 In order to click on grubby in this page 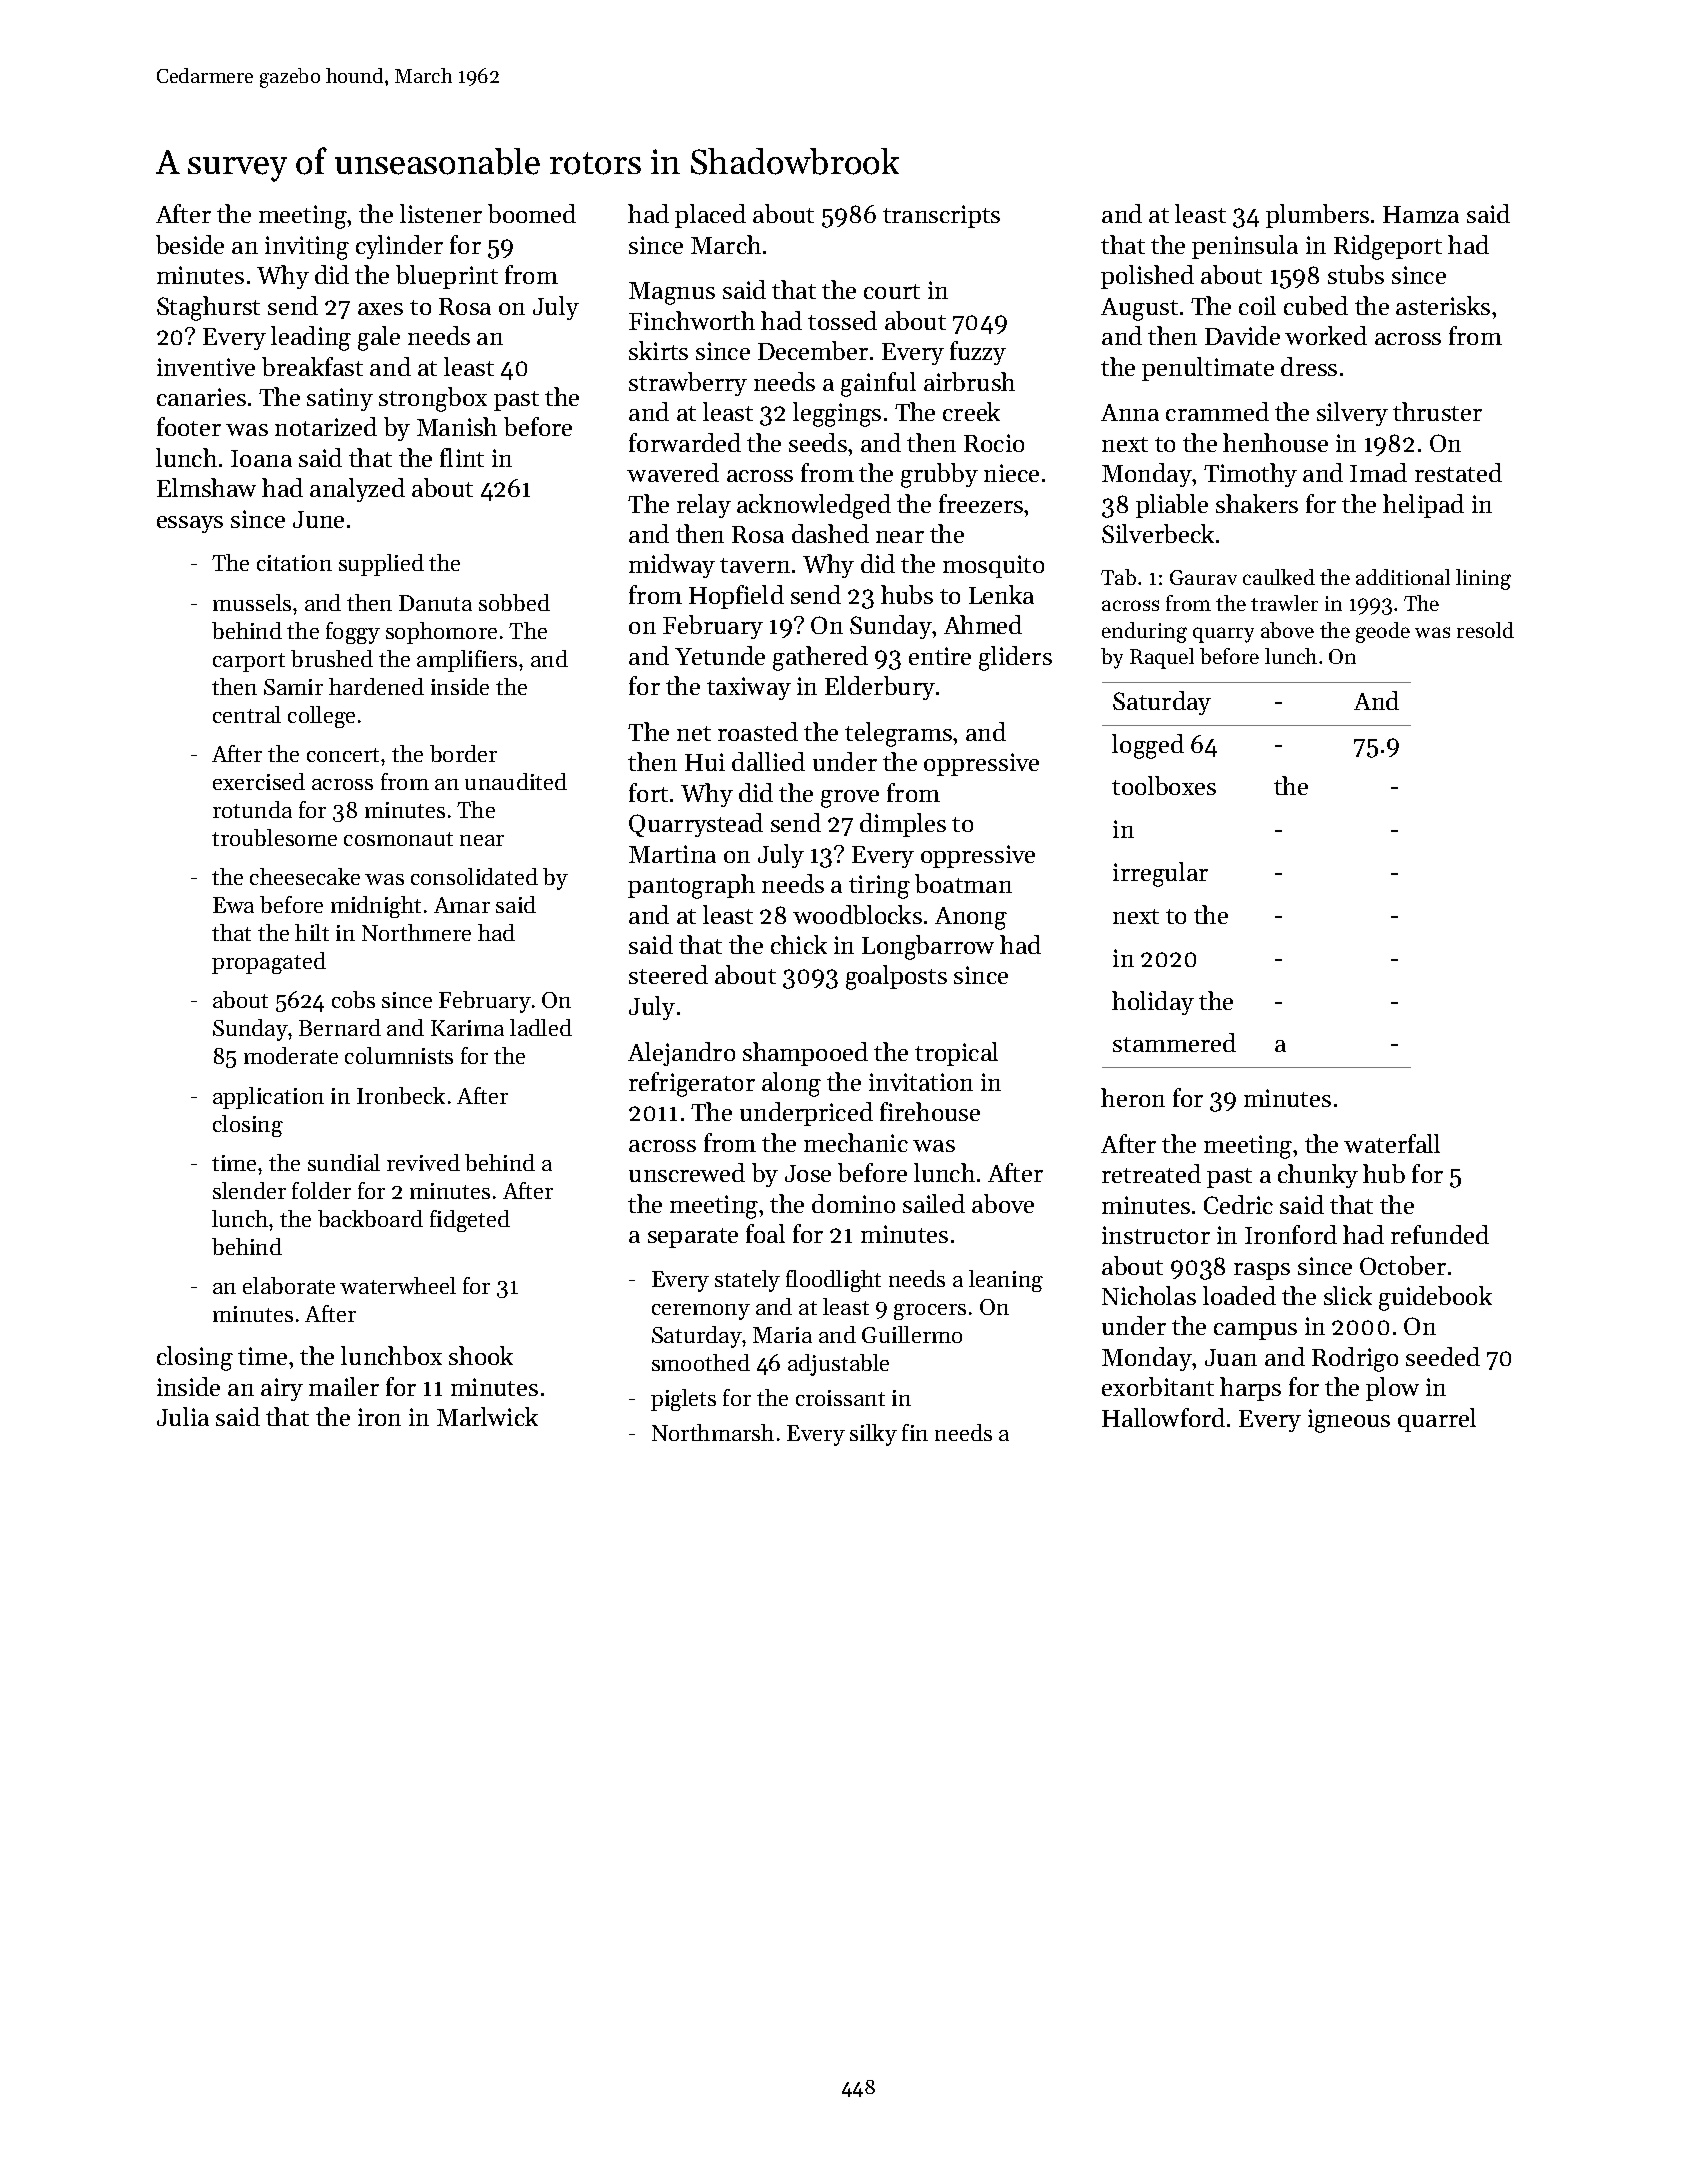, I will do `click(939, 475)`.
